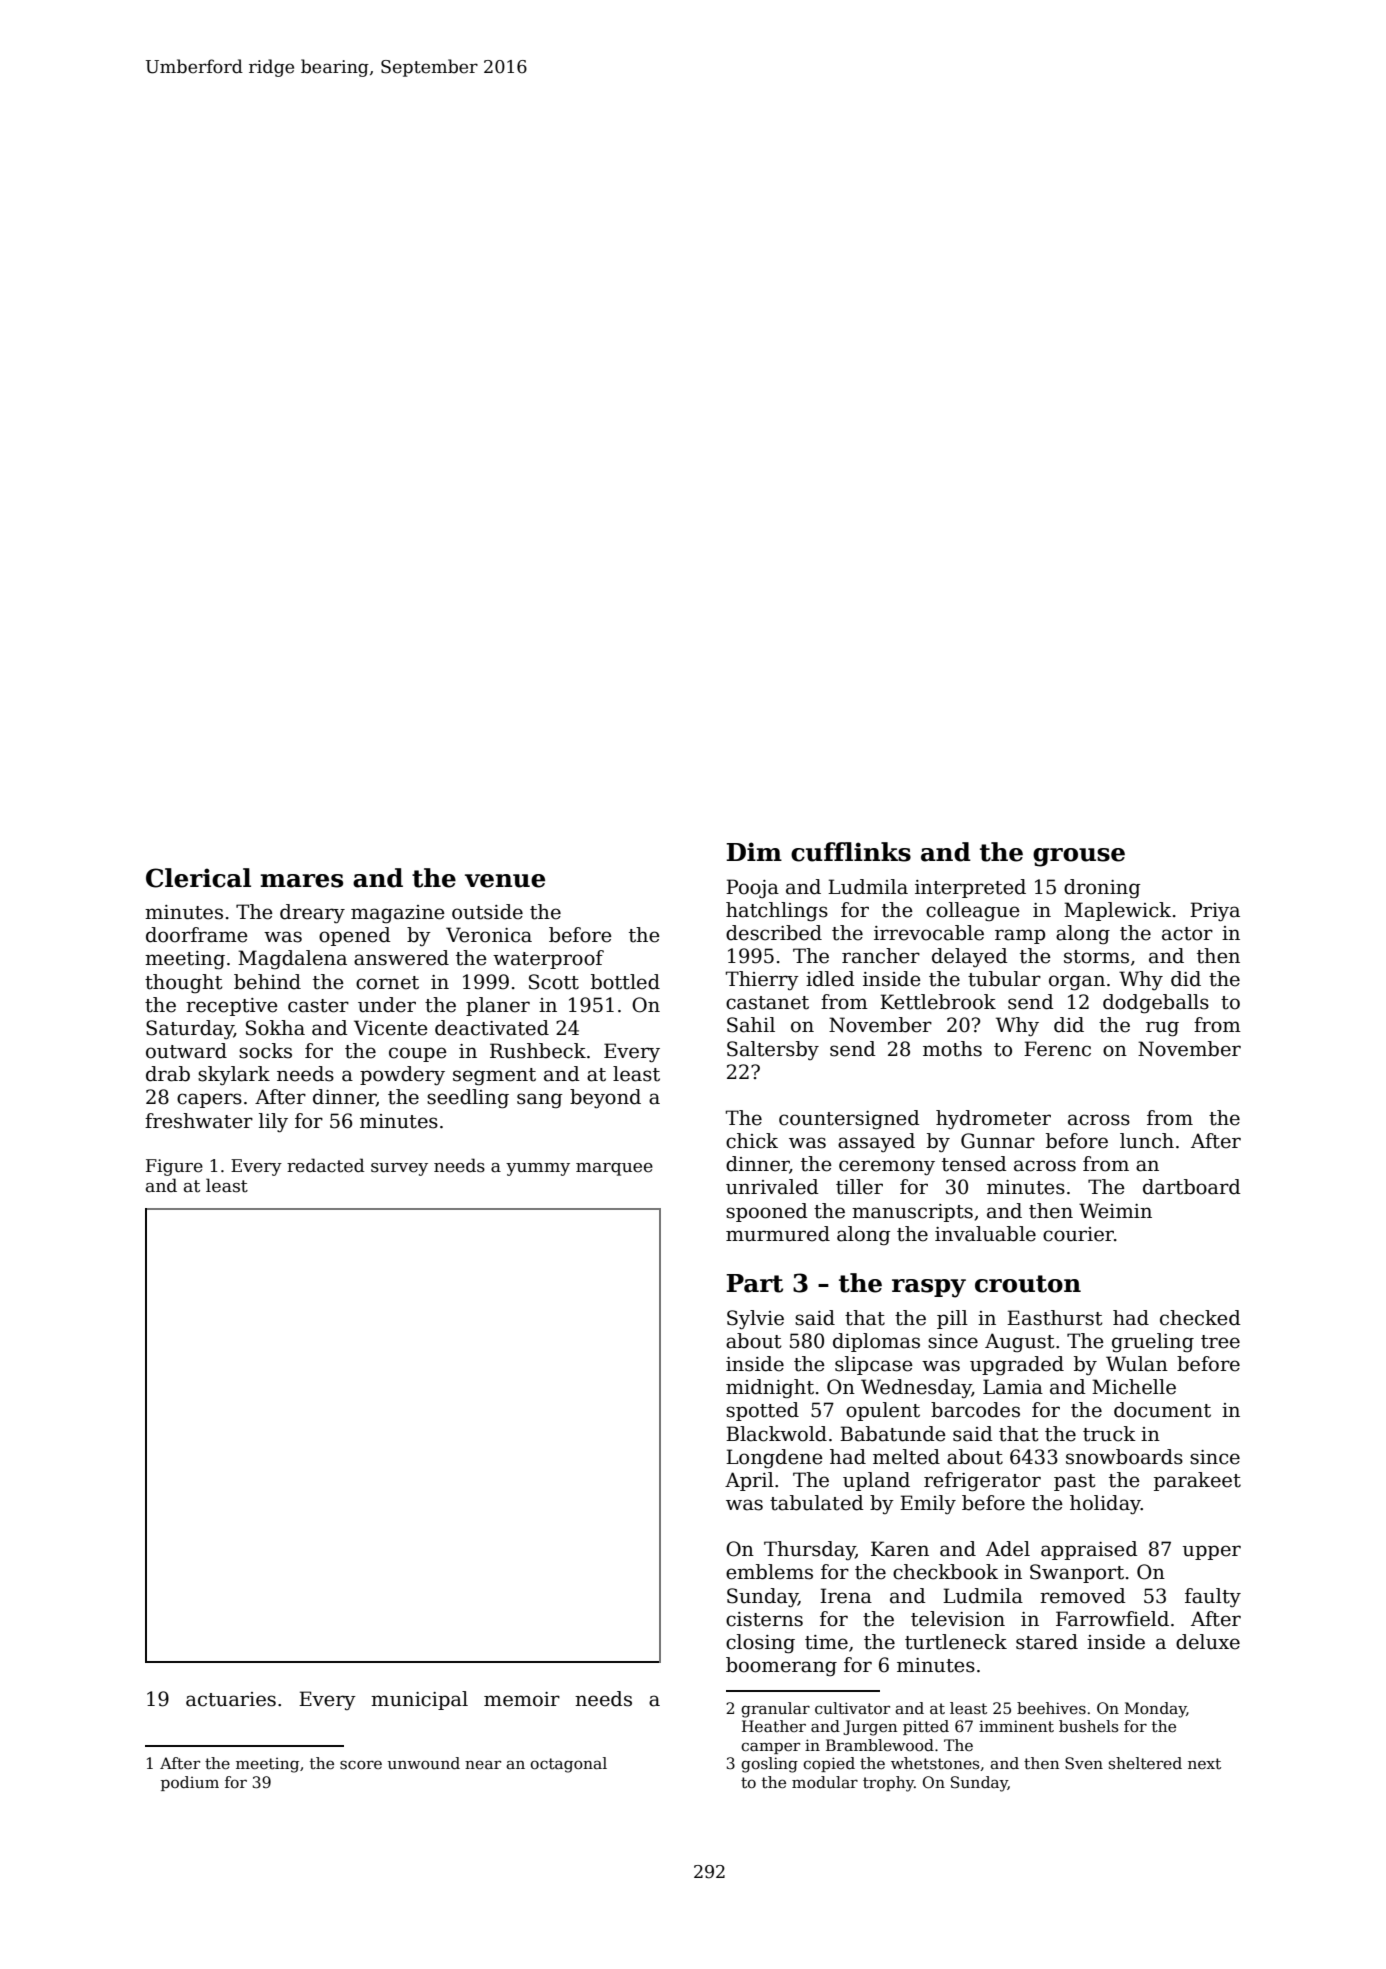 This screenshot has height=1969, width=1386. What do you see at coordinates (1215, 912) in the screenshot?
I see `Priya` at bounding box center [1215, 912].
